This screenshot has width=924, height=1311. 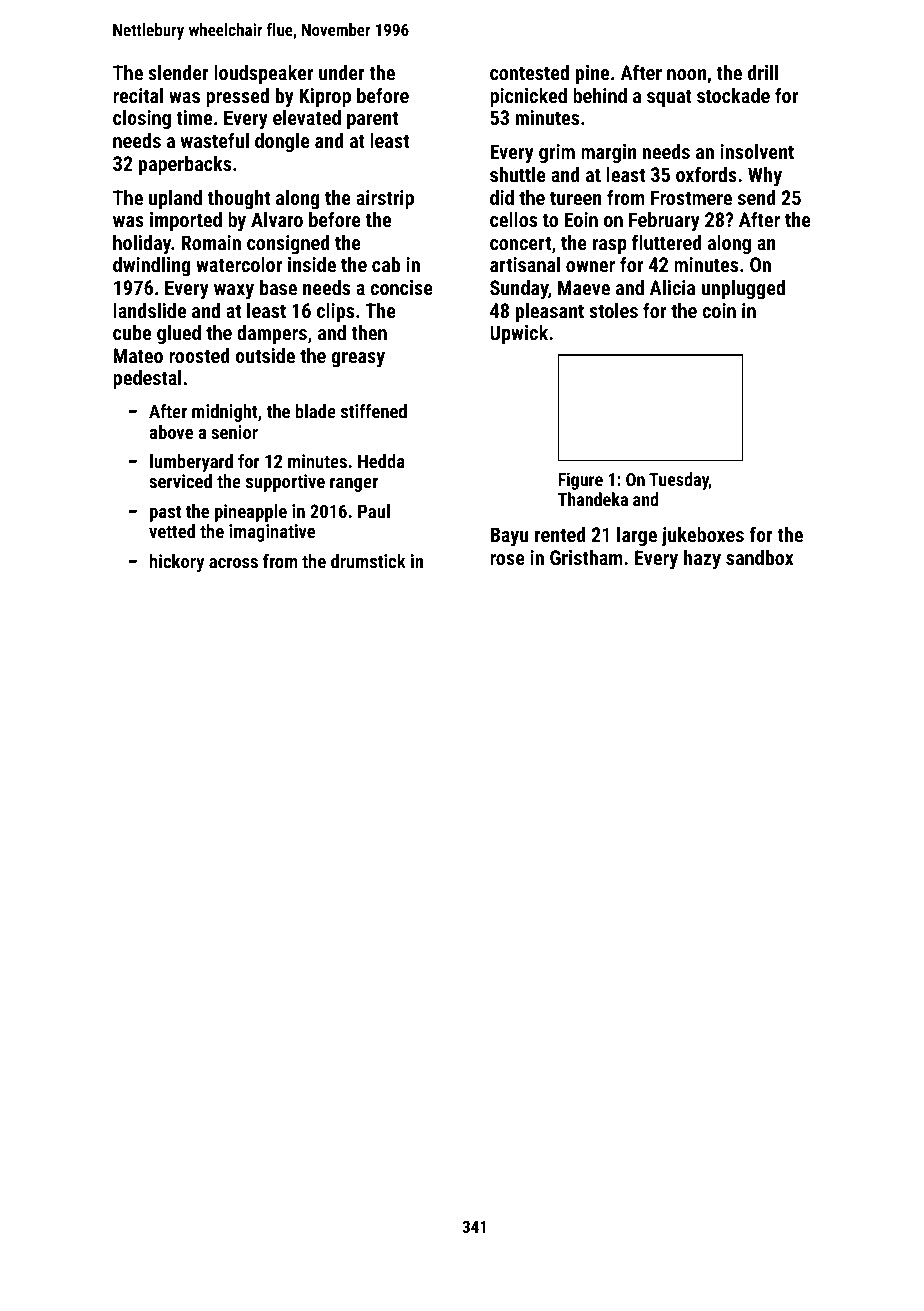 What do you see at coordinates (180, 481) in the screenshot?
I see `serviced` at bounding box center [180, 481].
